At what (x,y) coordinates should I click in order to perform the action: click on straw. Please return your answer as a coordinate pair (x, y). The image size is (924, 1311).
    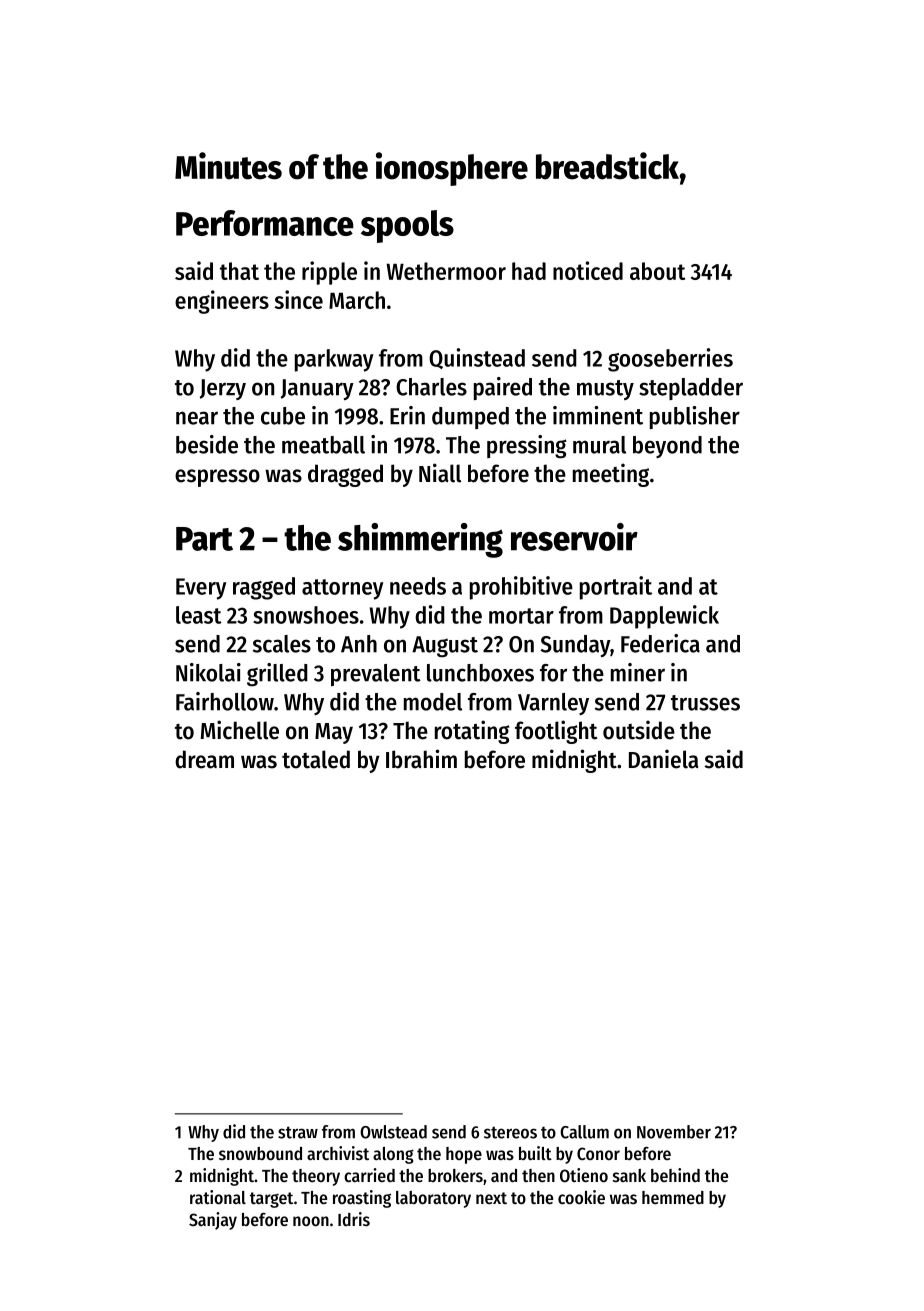
    Looking at the image, I should click on (298, 1132).
